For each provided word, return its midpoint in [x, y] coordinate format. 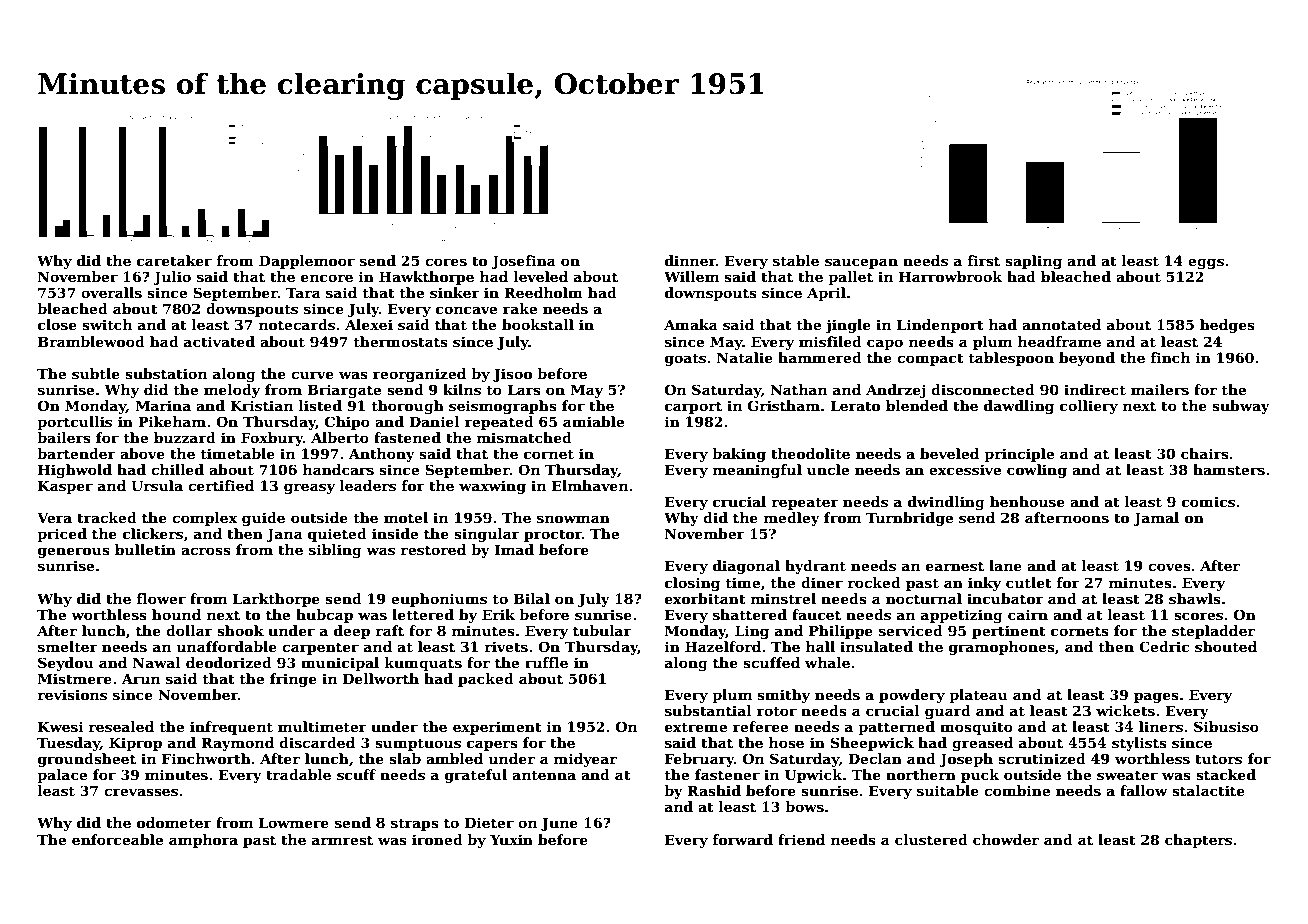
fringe [293, 680]
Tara [303, 292]
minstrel [783, 598]
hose [786, 742]
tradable [298, 774]
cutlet [1029, 582]
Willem [691, 276]
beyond [1087, 359]
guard [948, 712]
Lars [524, 389]
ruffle [546, 662]
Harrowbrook [951, 276]
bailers [64, 437]
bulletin [145, 549]
